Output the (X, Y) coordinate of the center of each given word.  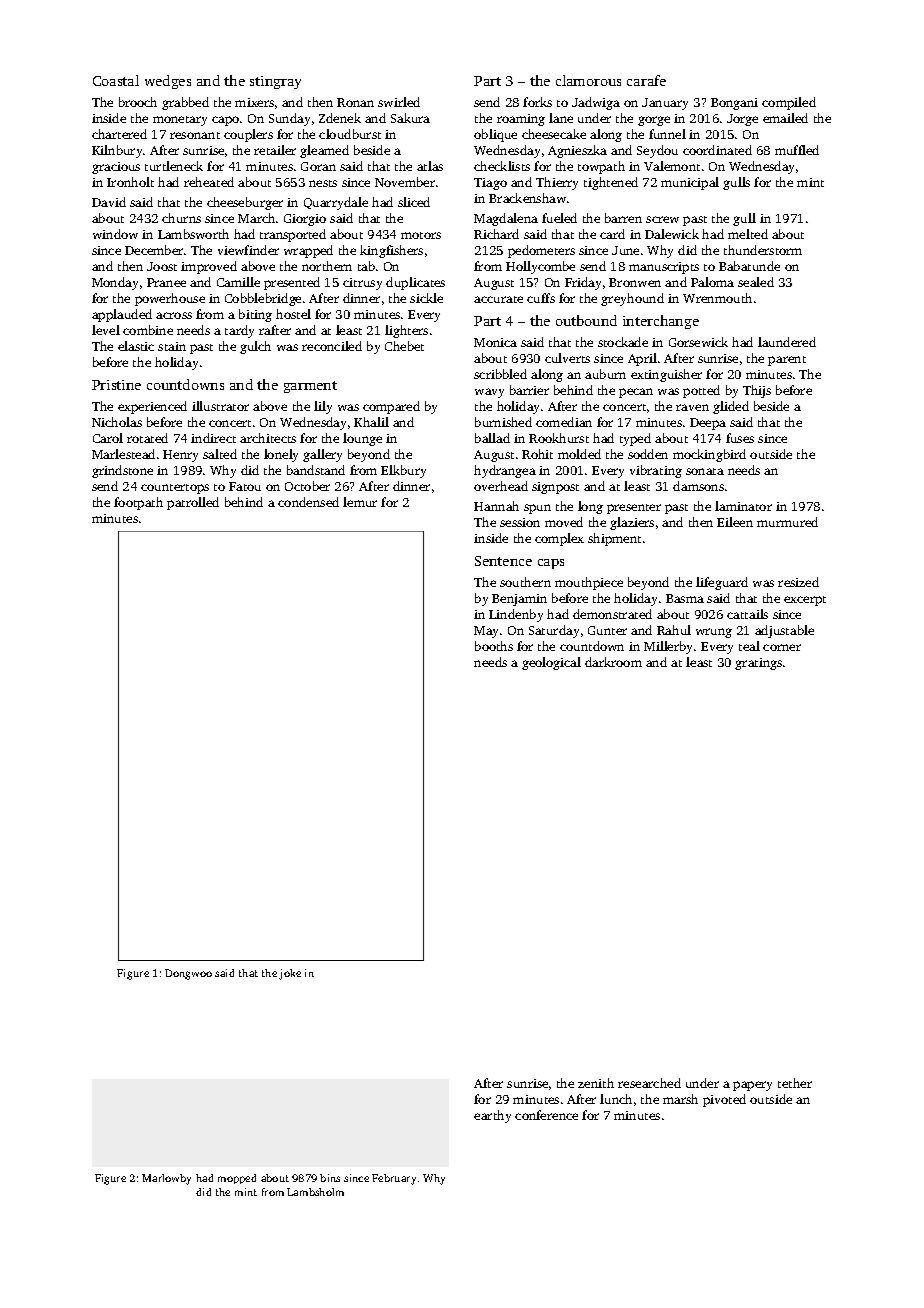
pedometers (541, 251)
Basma (685, 598)
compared (391, 407)
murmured (787, 522)
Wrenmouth (717, 298)
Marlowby (166, 1179)
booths (494, 646)
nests (323, 183)
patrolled (193, 503)
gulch (255, 347)
